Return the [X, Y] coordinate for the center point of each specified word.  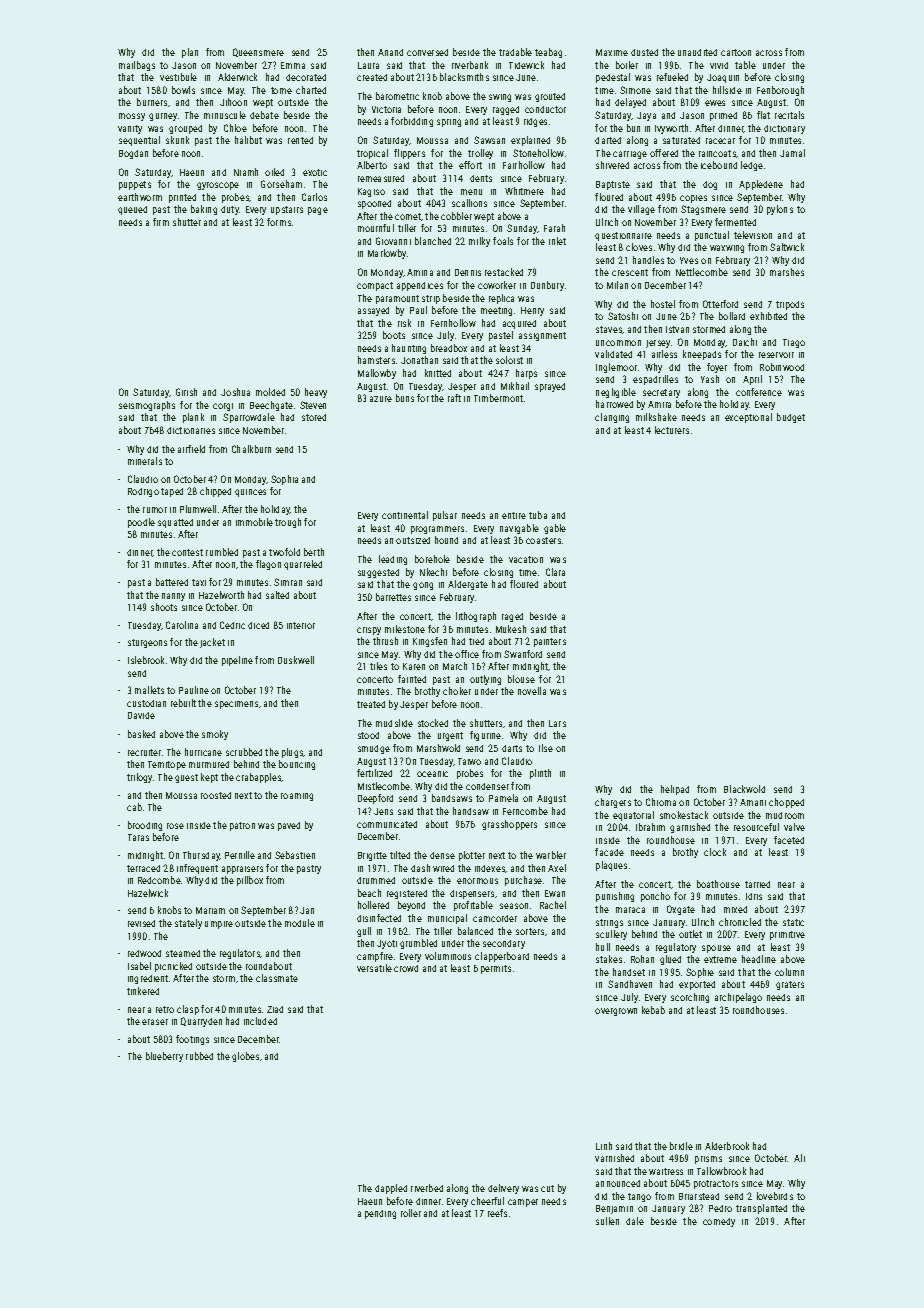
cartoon [736, 52]
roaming [297, 797]
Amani [753, 802]
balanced [475, 931]
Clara [555, 572]
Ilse [546, 748]
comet [408, 216]
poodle [141, 523]
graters [790, 985]
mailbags [137, 66]
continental [405, 515]
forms [279, 222]
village [641, 210]
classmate [277, 978]
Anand [390, 52]
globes [245, 1057]
